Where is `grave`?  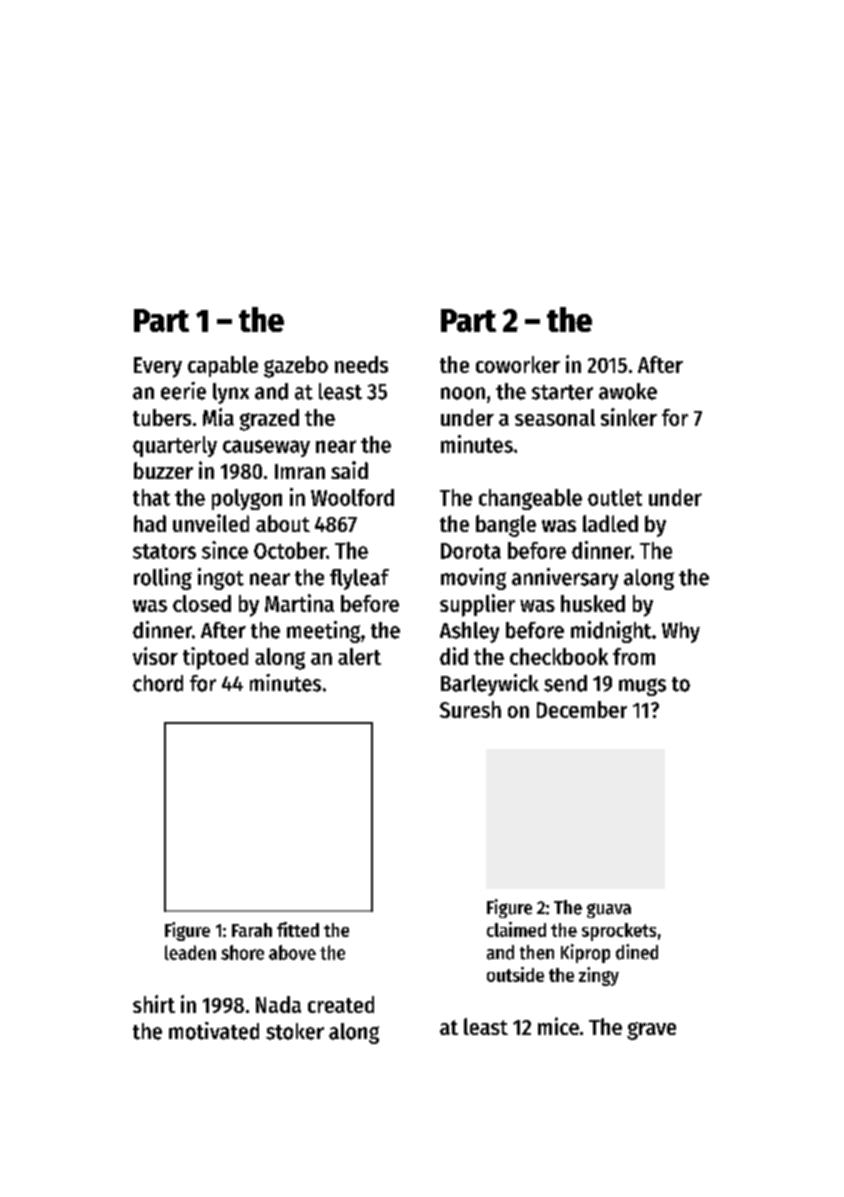
grave is located at coordinates (651, 1031).
